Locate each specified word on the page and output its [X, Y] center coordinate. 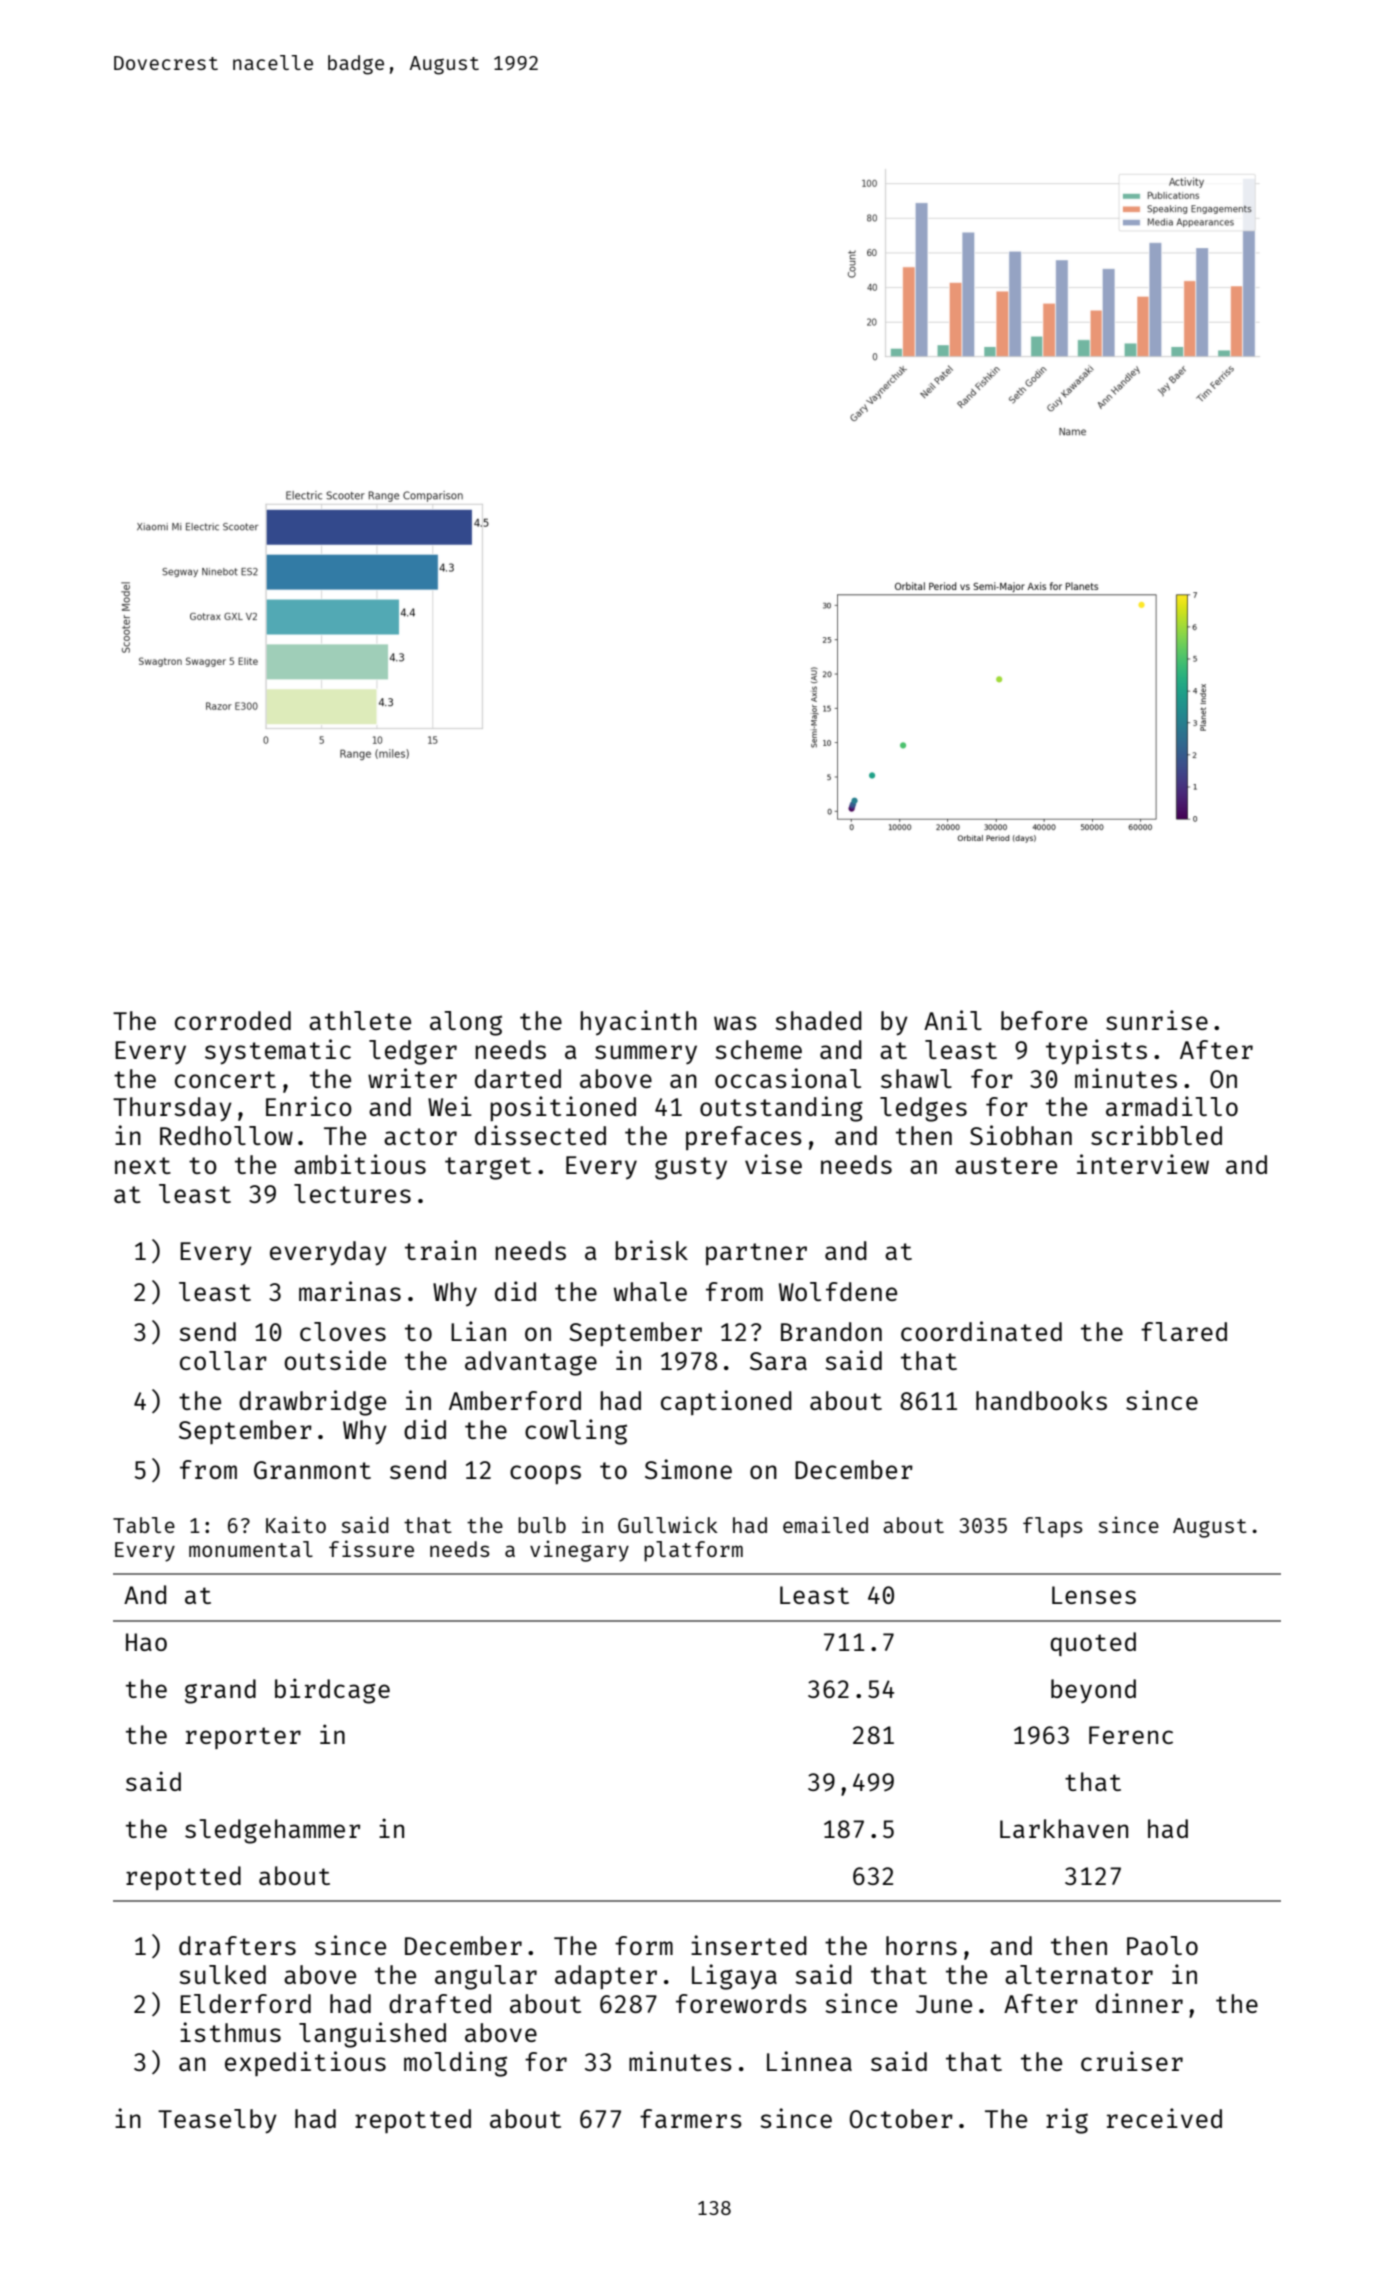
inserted [749, 1945]
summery [646, 1055]
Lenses [1094, 1595]
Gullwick [668, 1524]
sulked [222, 1974]
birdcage [332, 1691]
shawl [916, 1078]
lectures [352, 1193]
